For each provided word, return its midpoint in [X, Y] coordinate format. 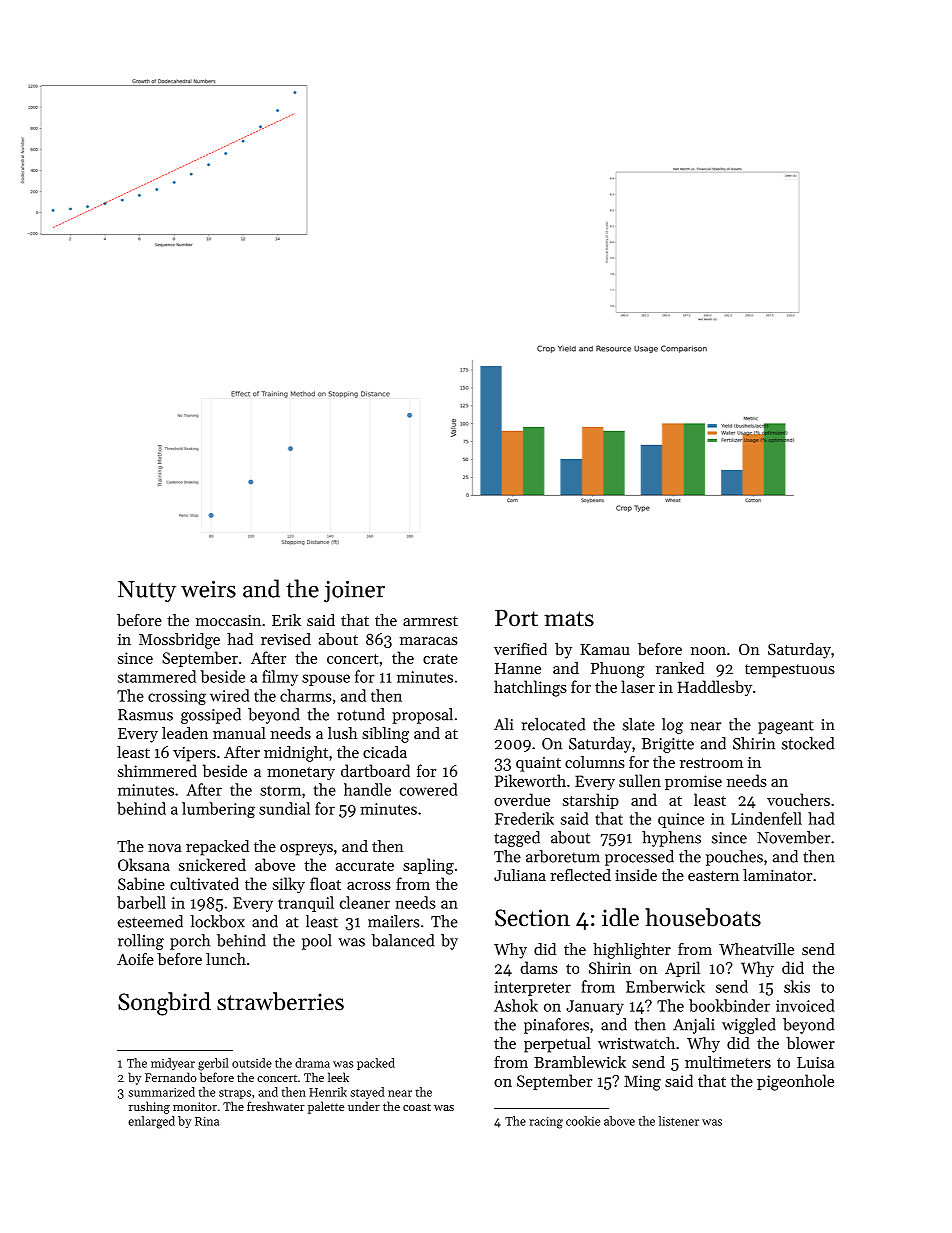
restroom [711, 763]
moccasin [228, 620]
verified [520, 649]
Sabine [141, 883]
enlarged [151, 1122]
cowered [429, 789]
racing [546, 1123]
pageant [786, 727]
